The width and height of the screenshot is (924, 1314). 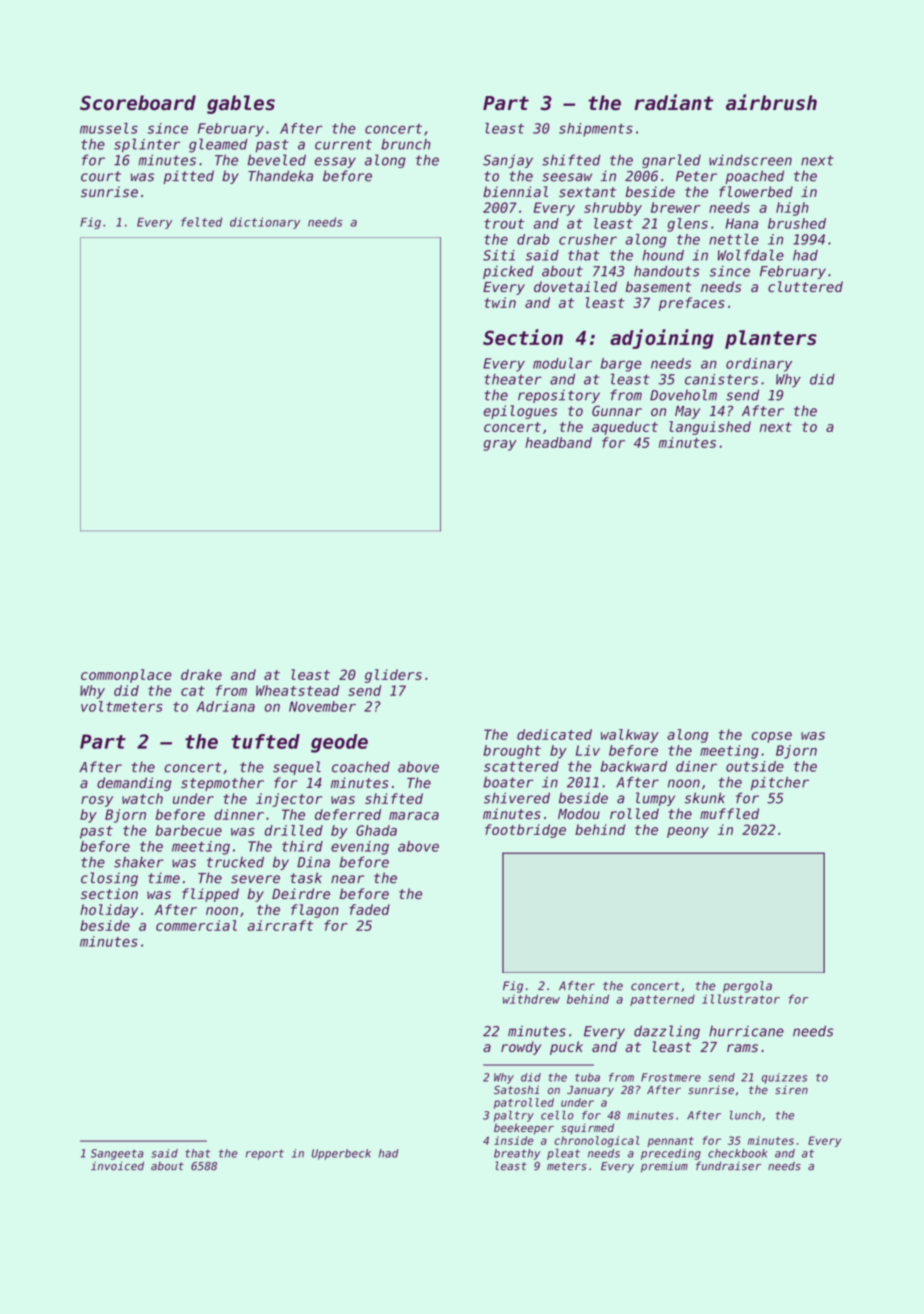 I want to click on faded, so click(x=369, y=909).
